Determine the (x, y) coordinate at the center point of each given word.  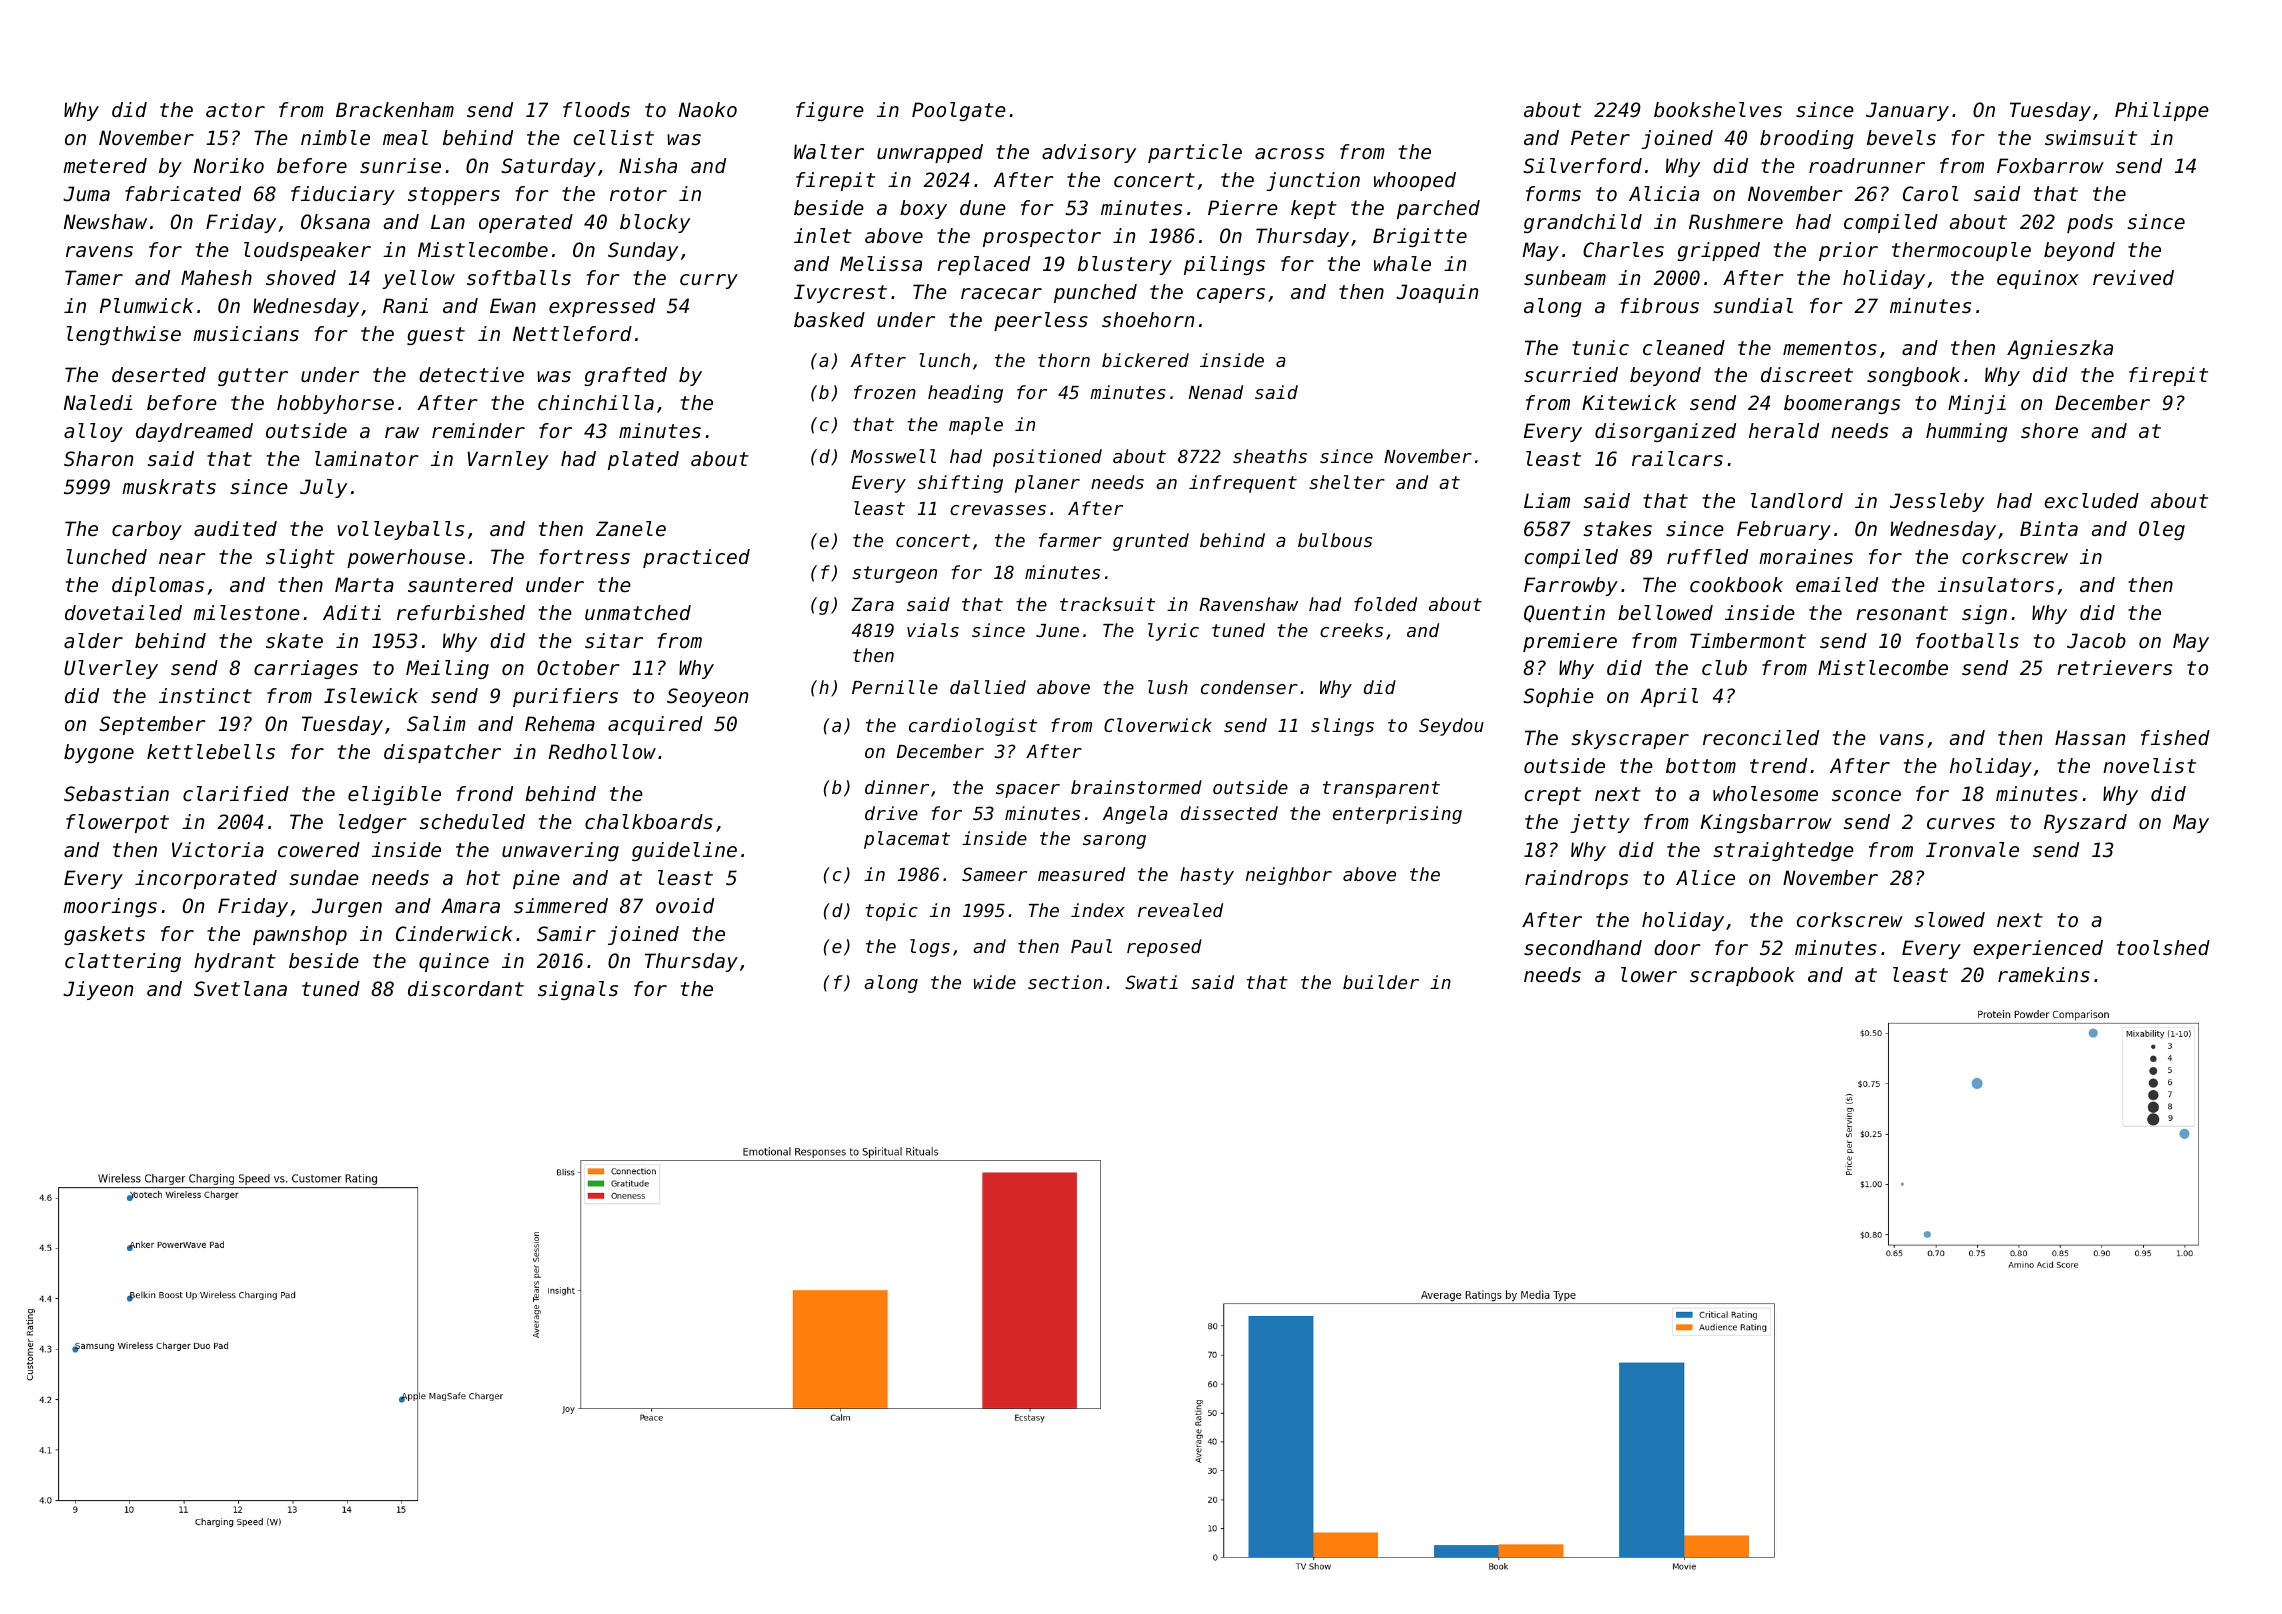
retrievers (2114, 668)
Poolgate (959, 111)
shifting (960, 484)
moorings (110, 907)
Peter (1600, 138)
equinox (2038, 279)
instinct (205, 696)
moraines (1806, 557)
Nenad (1216, 392)
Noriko (229, 166)
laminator (367, 459)
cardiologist (973, 727)
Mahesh (216, 278)
